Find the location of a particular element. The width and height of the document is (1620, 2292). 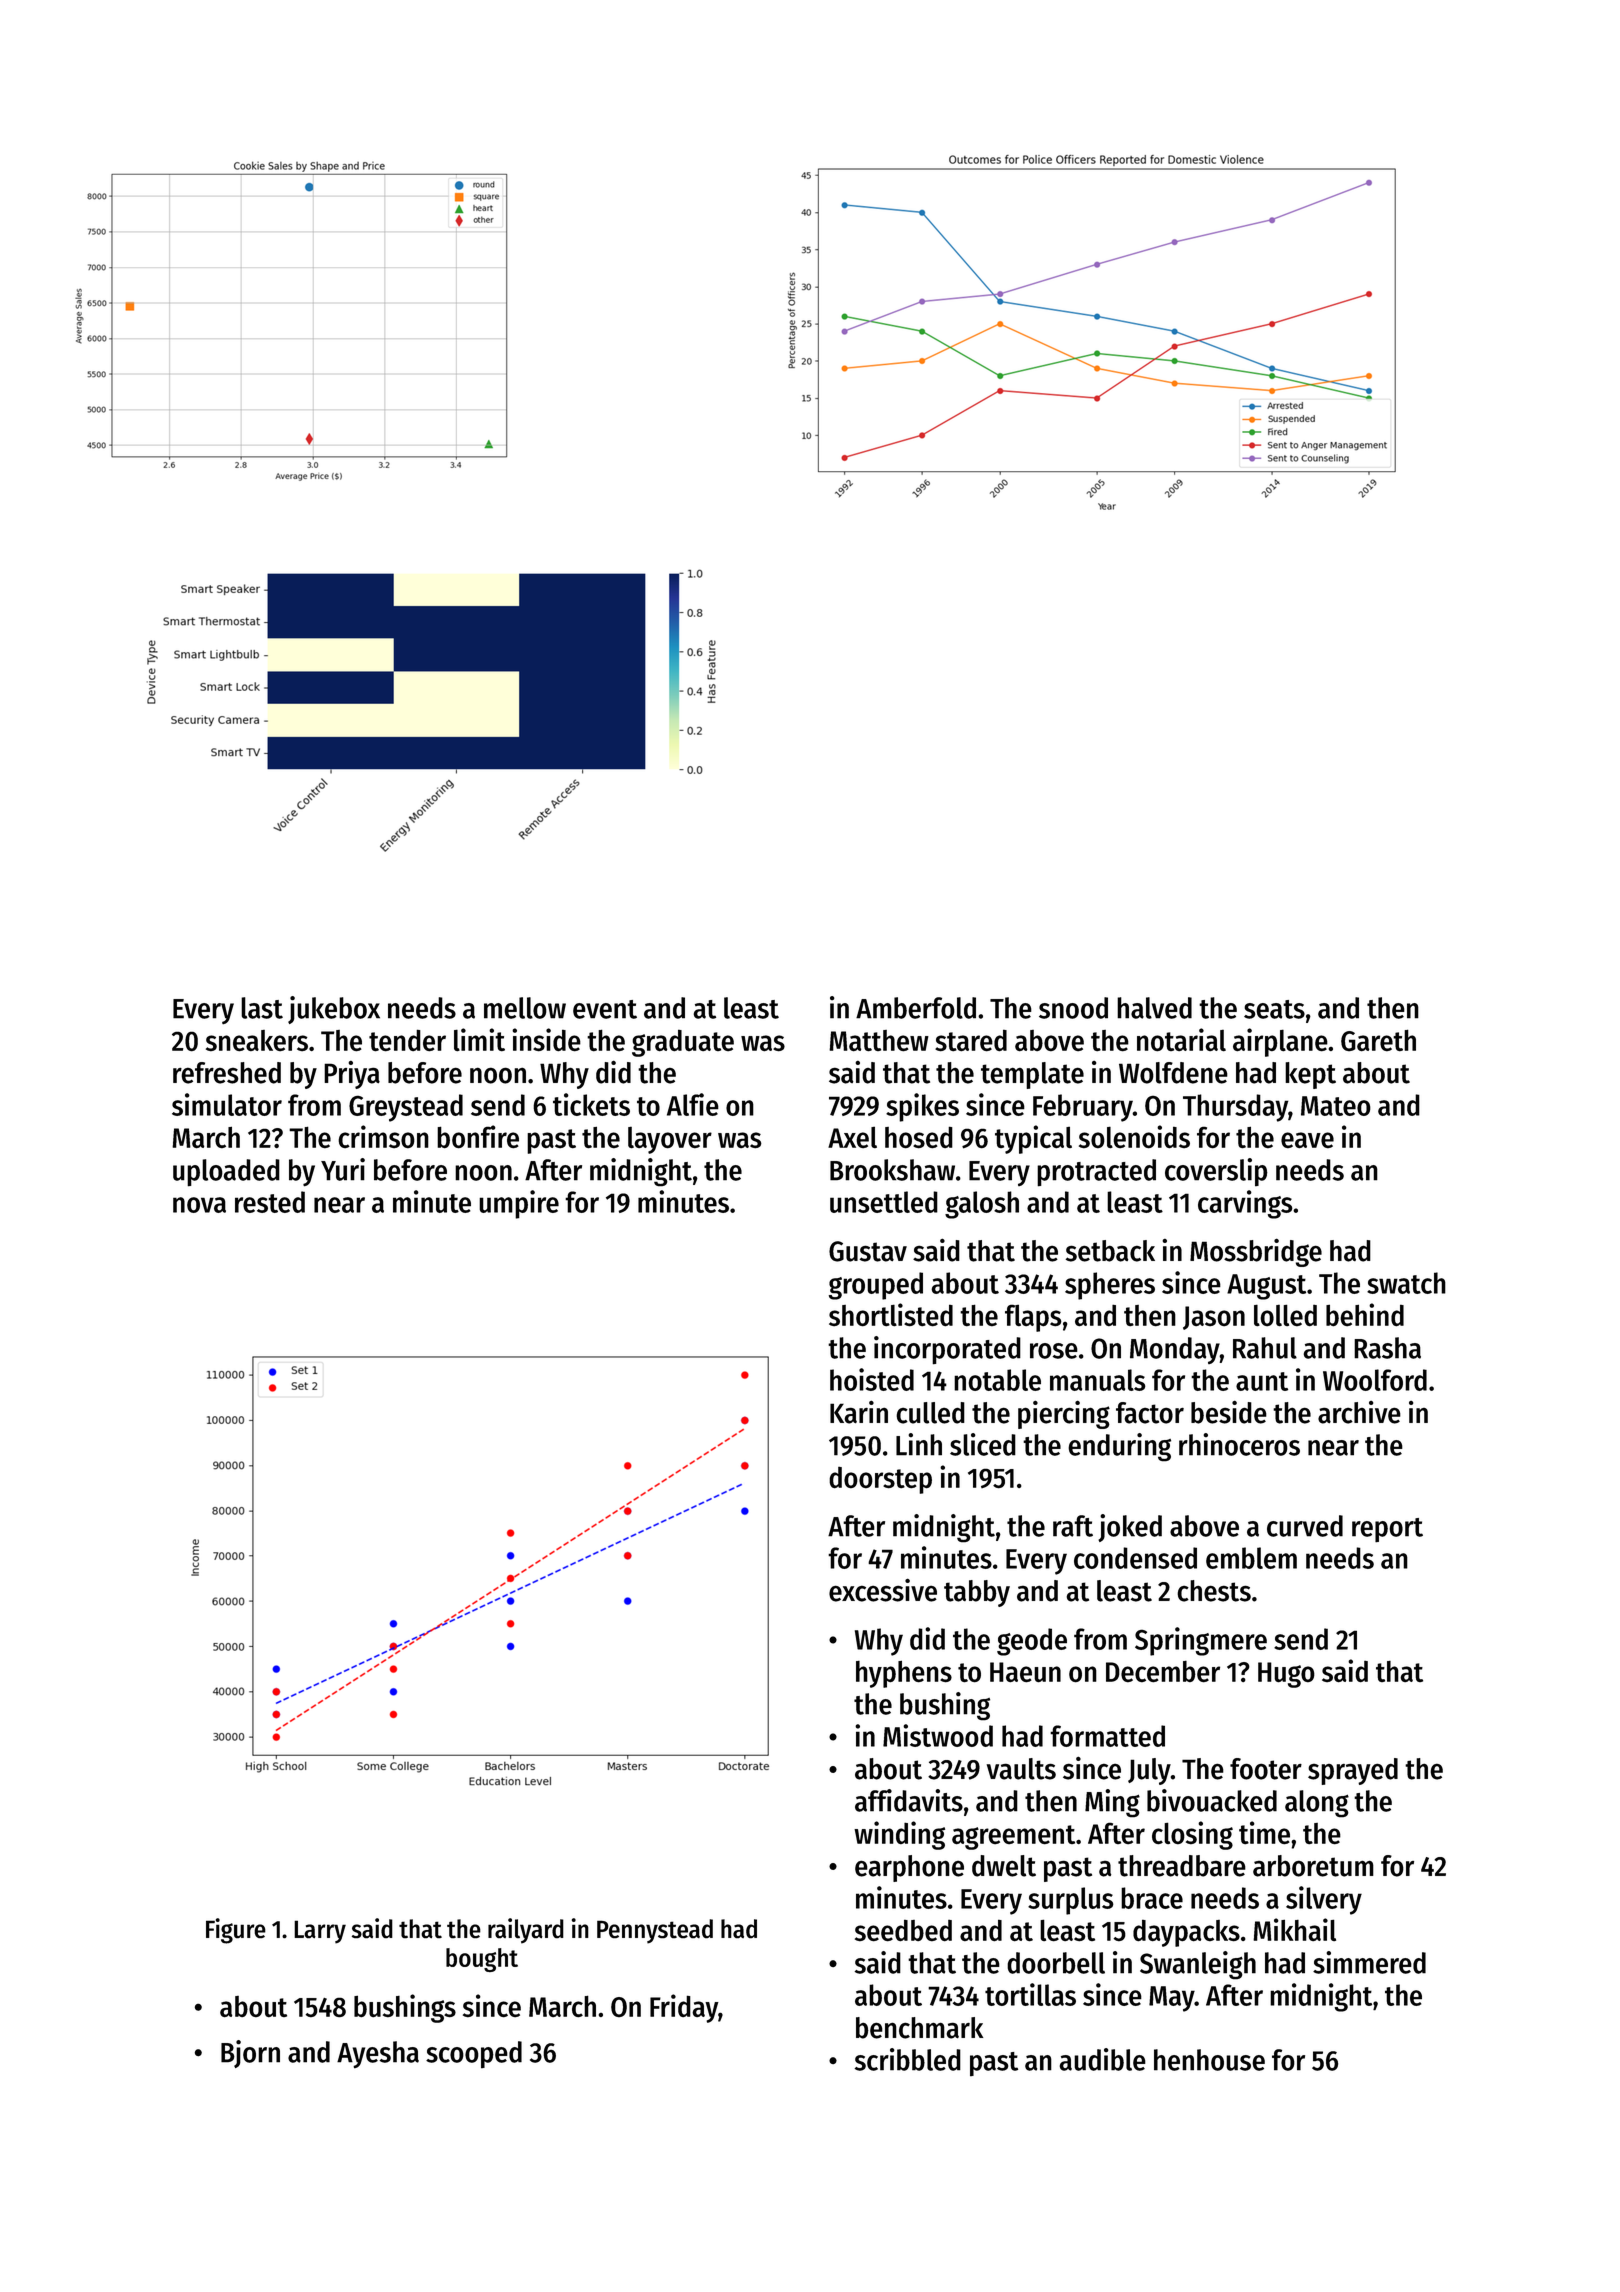

arboretum is located at coordinates (1313, 1866).
